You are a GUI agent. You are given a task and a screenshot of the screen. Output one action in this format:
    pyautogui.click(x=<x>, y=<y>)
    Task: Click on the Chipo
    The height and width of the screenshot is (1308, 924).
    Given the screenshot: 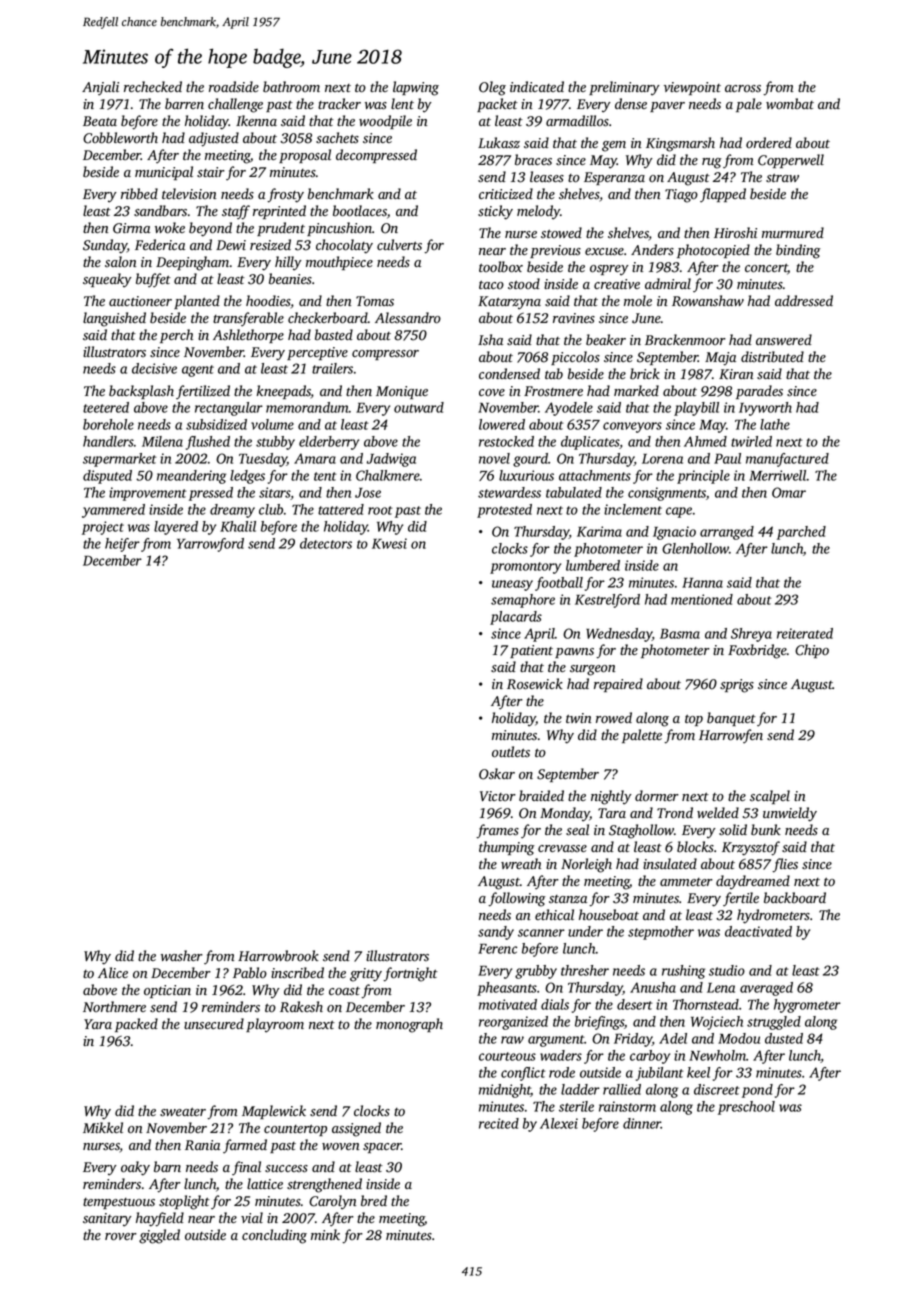 What is the action you would take?
    pyautogui.click(x=812, y=651)
